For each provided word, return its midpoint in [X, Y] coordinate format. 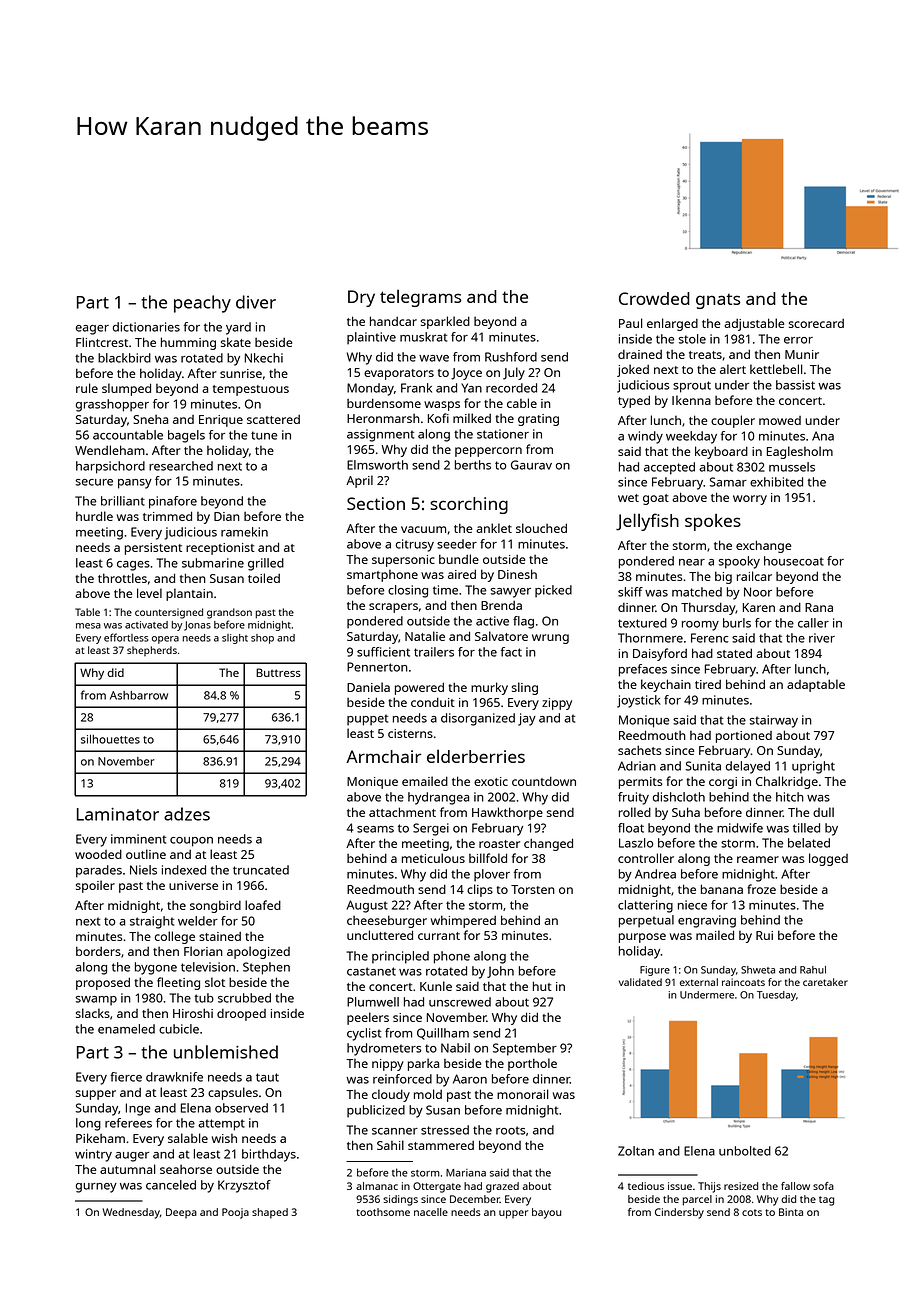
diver [256, 302]
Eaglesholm [800, 452]
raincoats [743, 982]
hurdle [94, 516]
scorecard [816, 323]
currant [439, 936]
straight [152, 922]
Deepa [181, 1213]
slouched [541, 528]
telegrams [421, 298]
